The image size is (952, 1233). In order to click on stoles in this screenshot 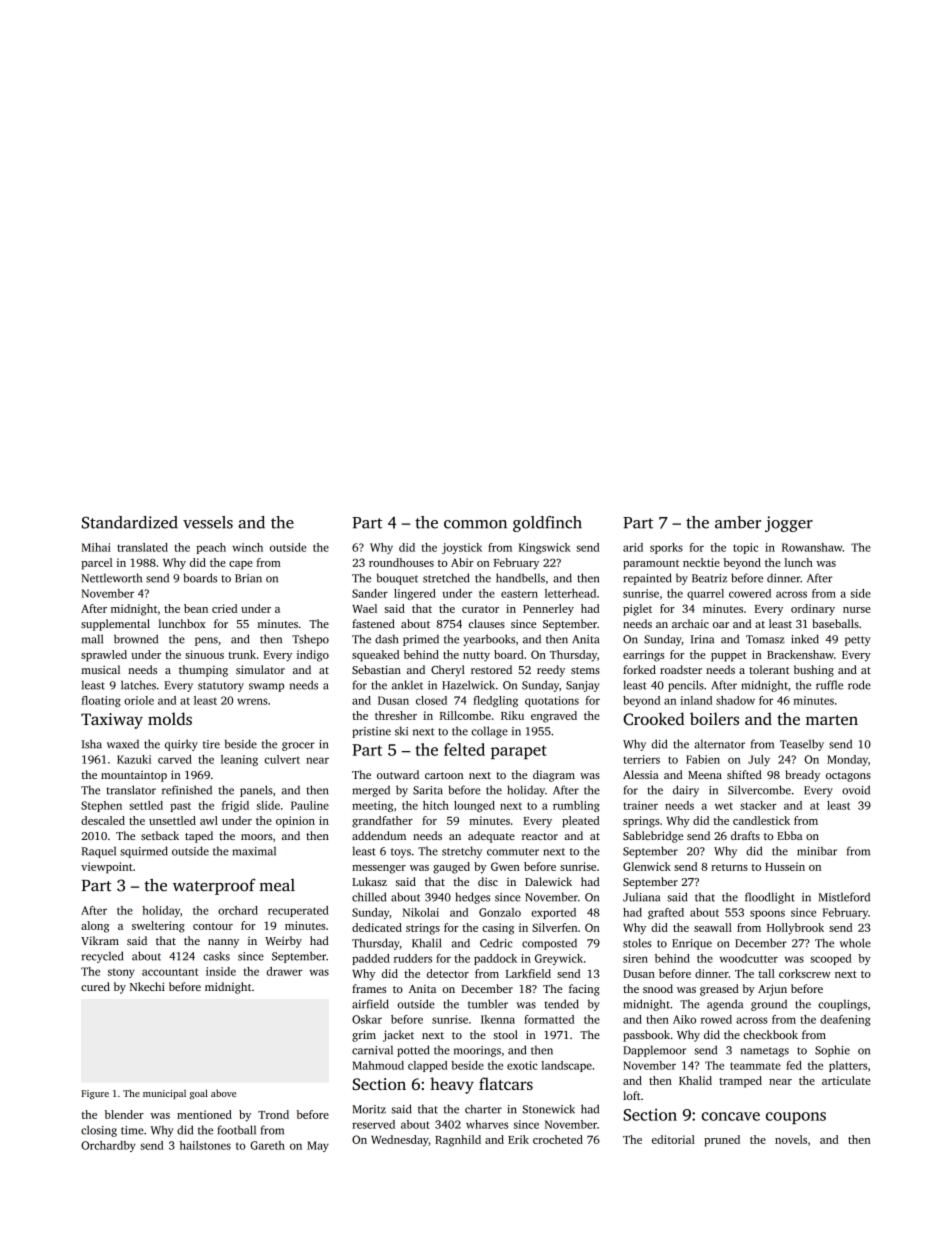, I will do `click(637, 943)`.
